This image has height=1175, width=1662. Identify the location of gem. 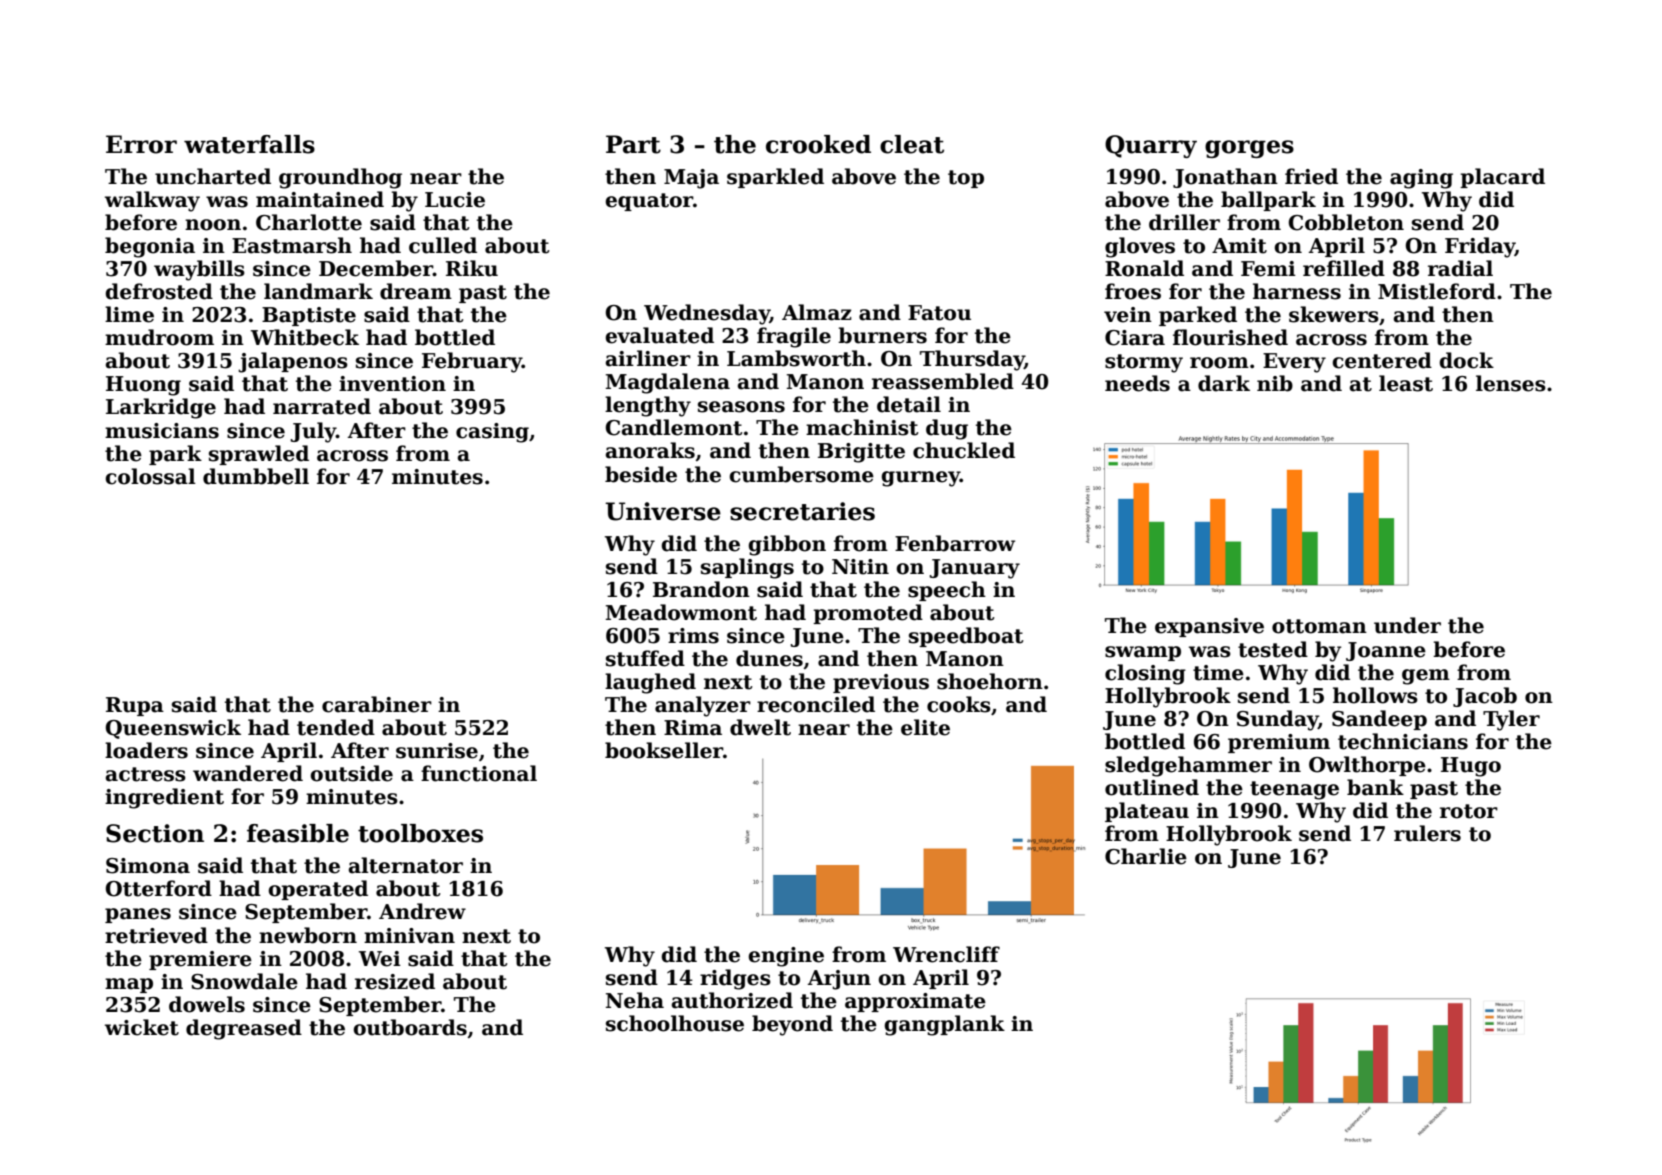
(1426, 677).
